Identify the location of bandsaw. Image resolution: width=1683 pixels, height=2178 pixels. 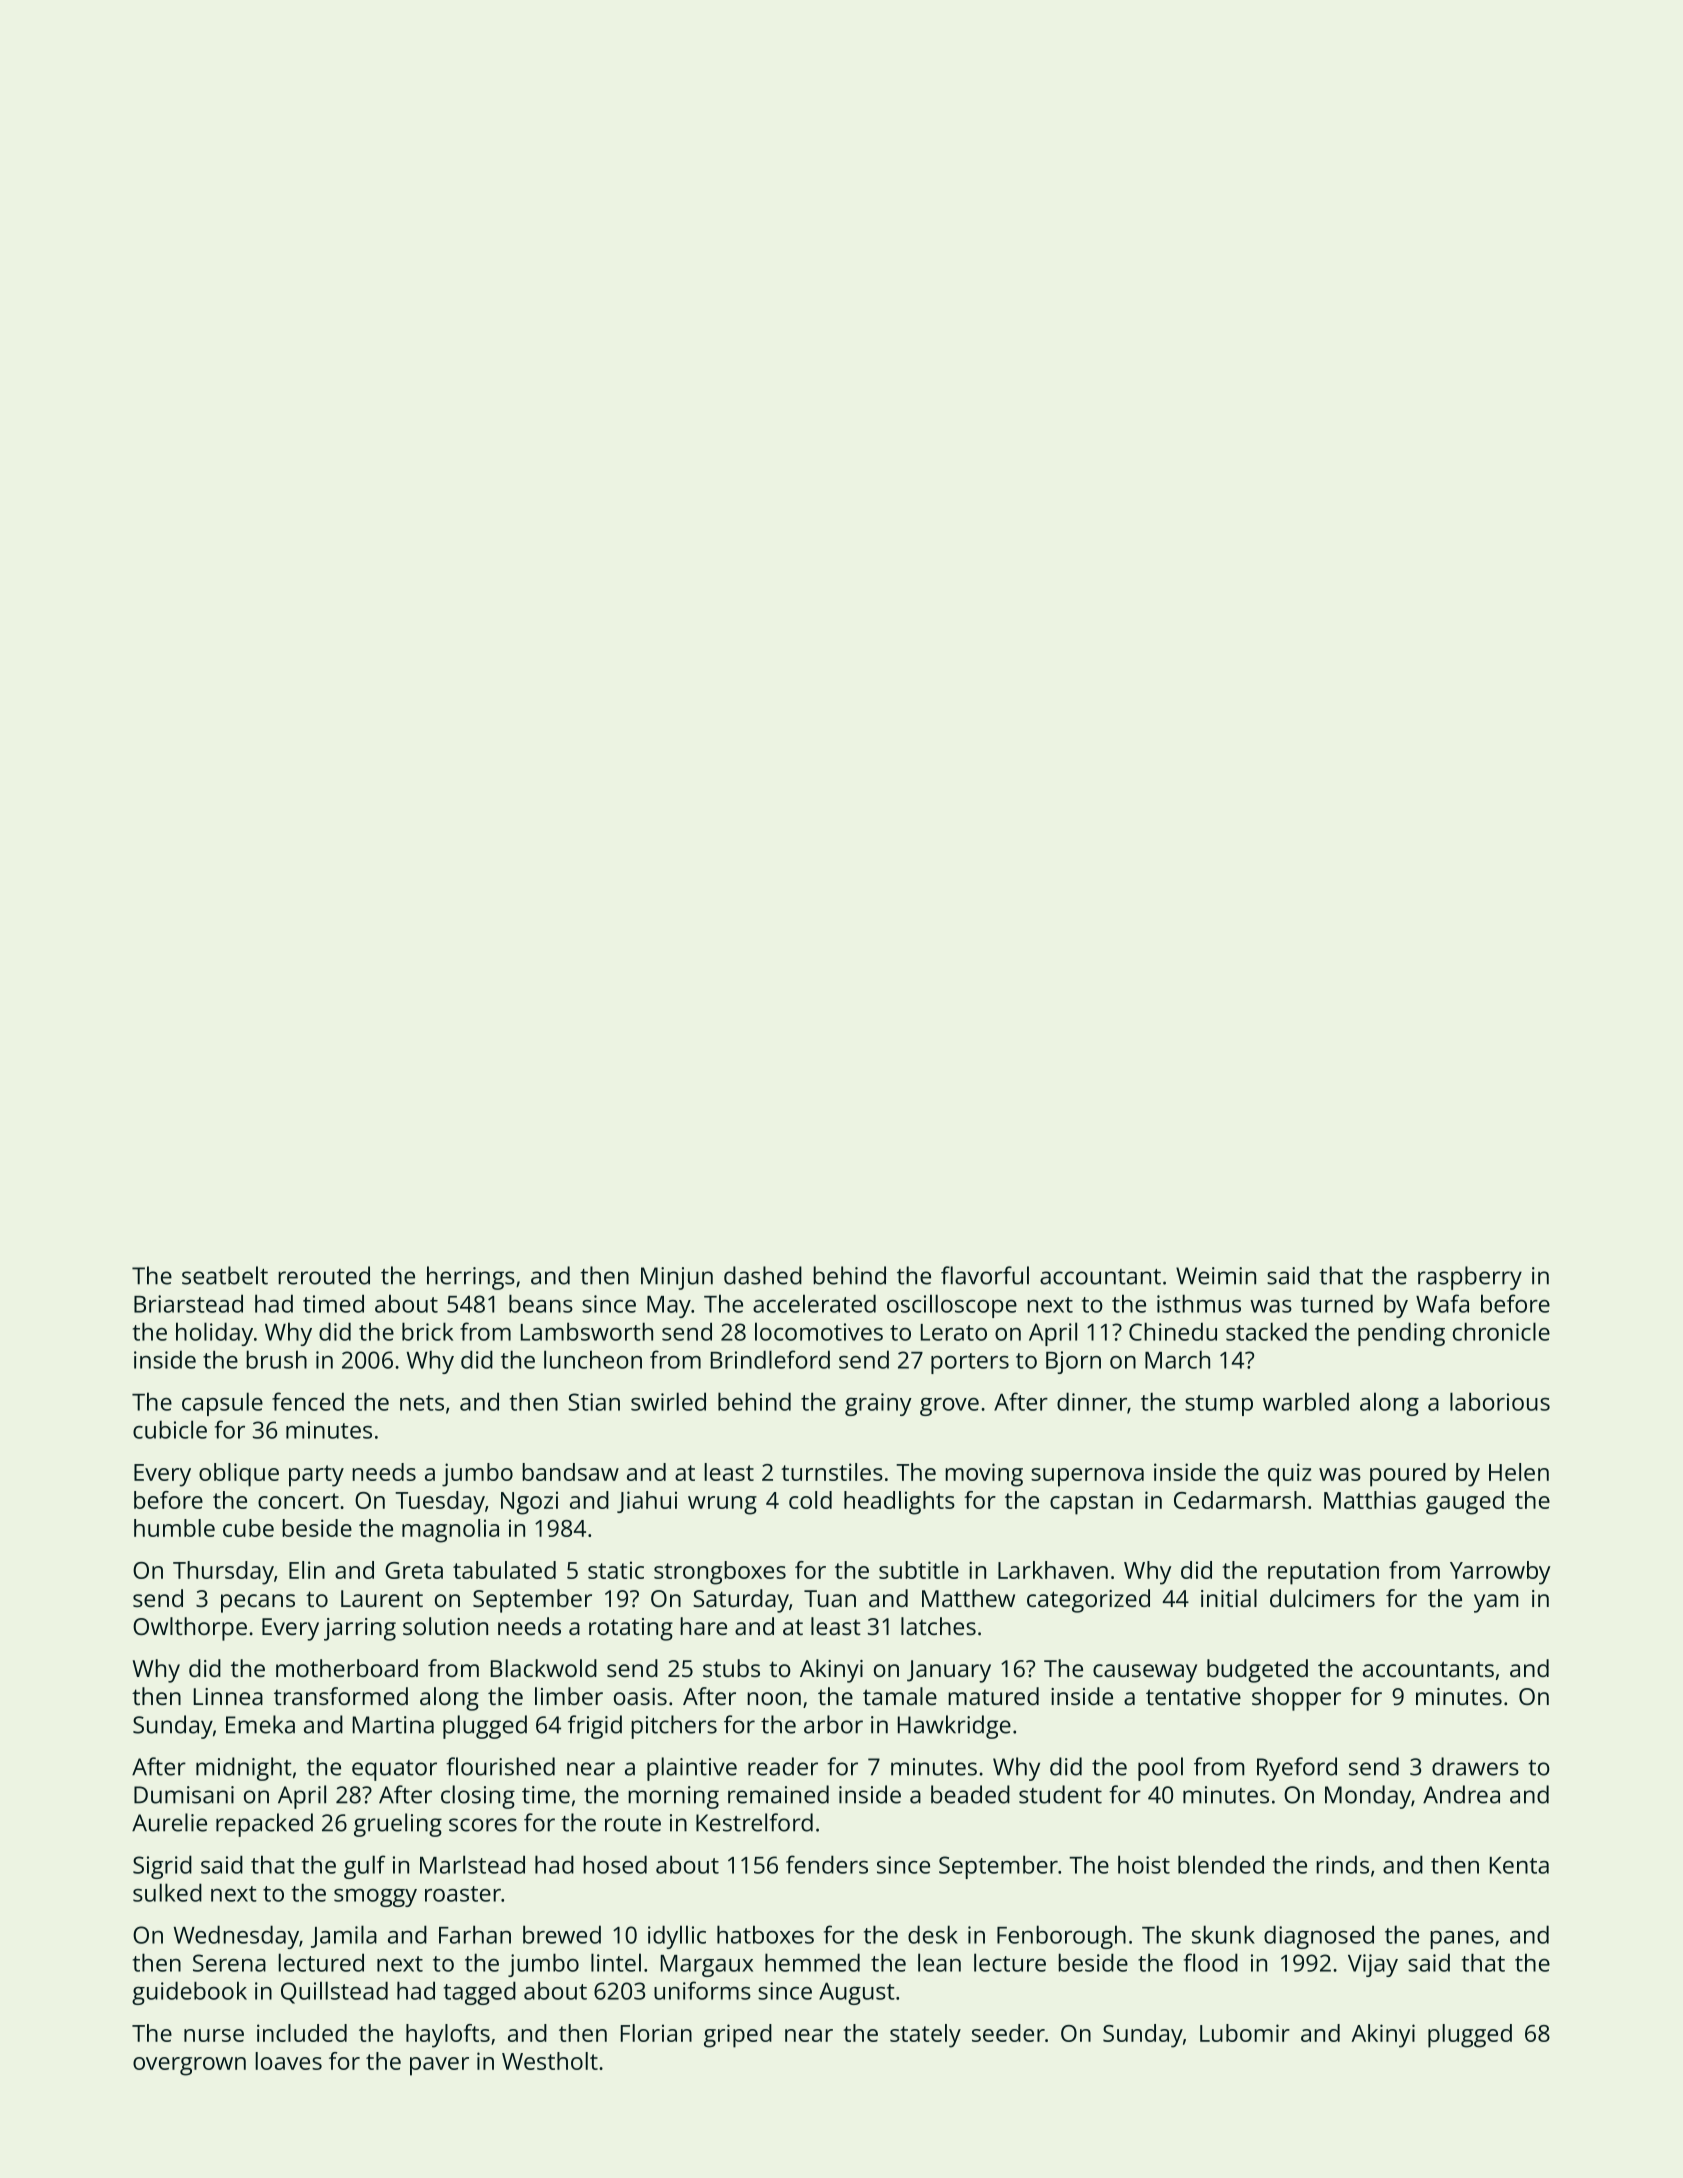
(570, 1472).
